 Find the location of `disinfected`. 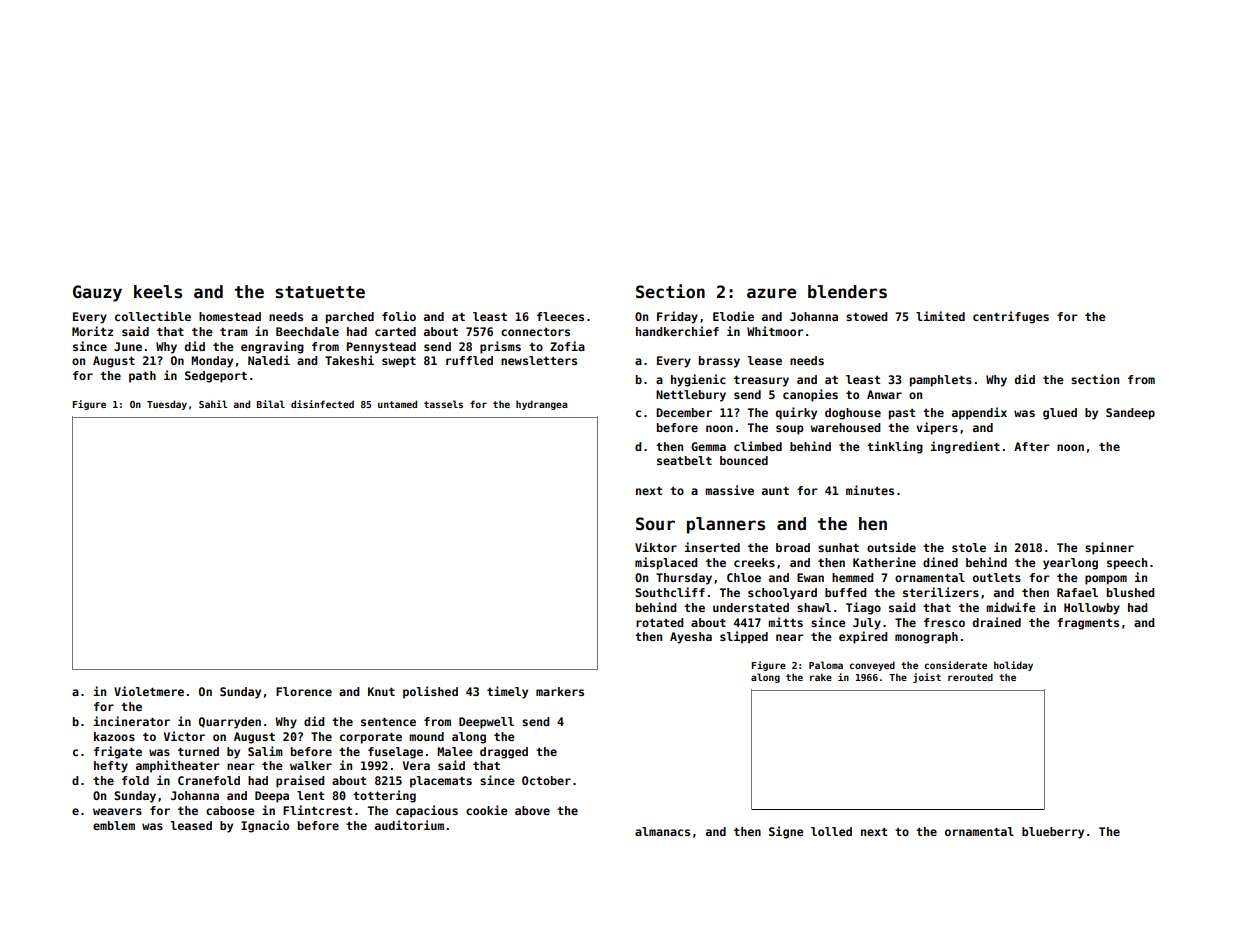

disinfected is located at coordinates (322, 404).
